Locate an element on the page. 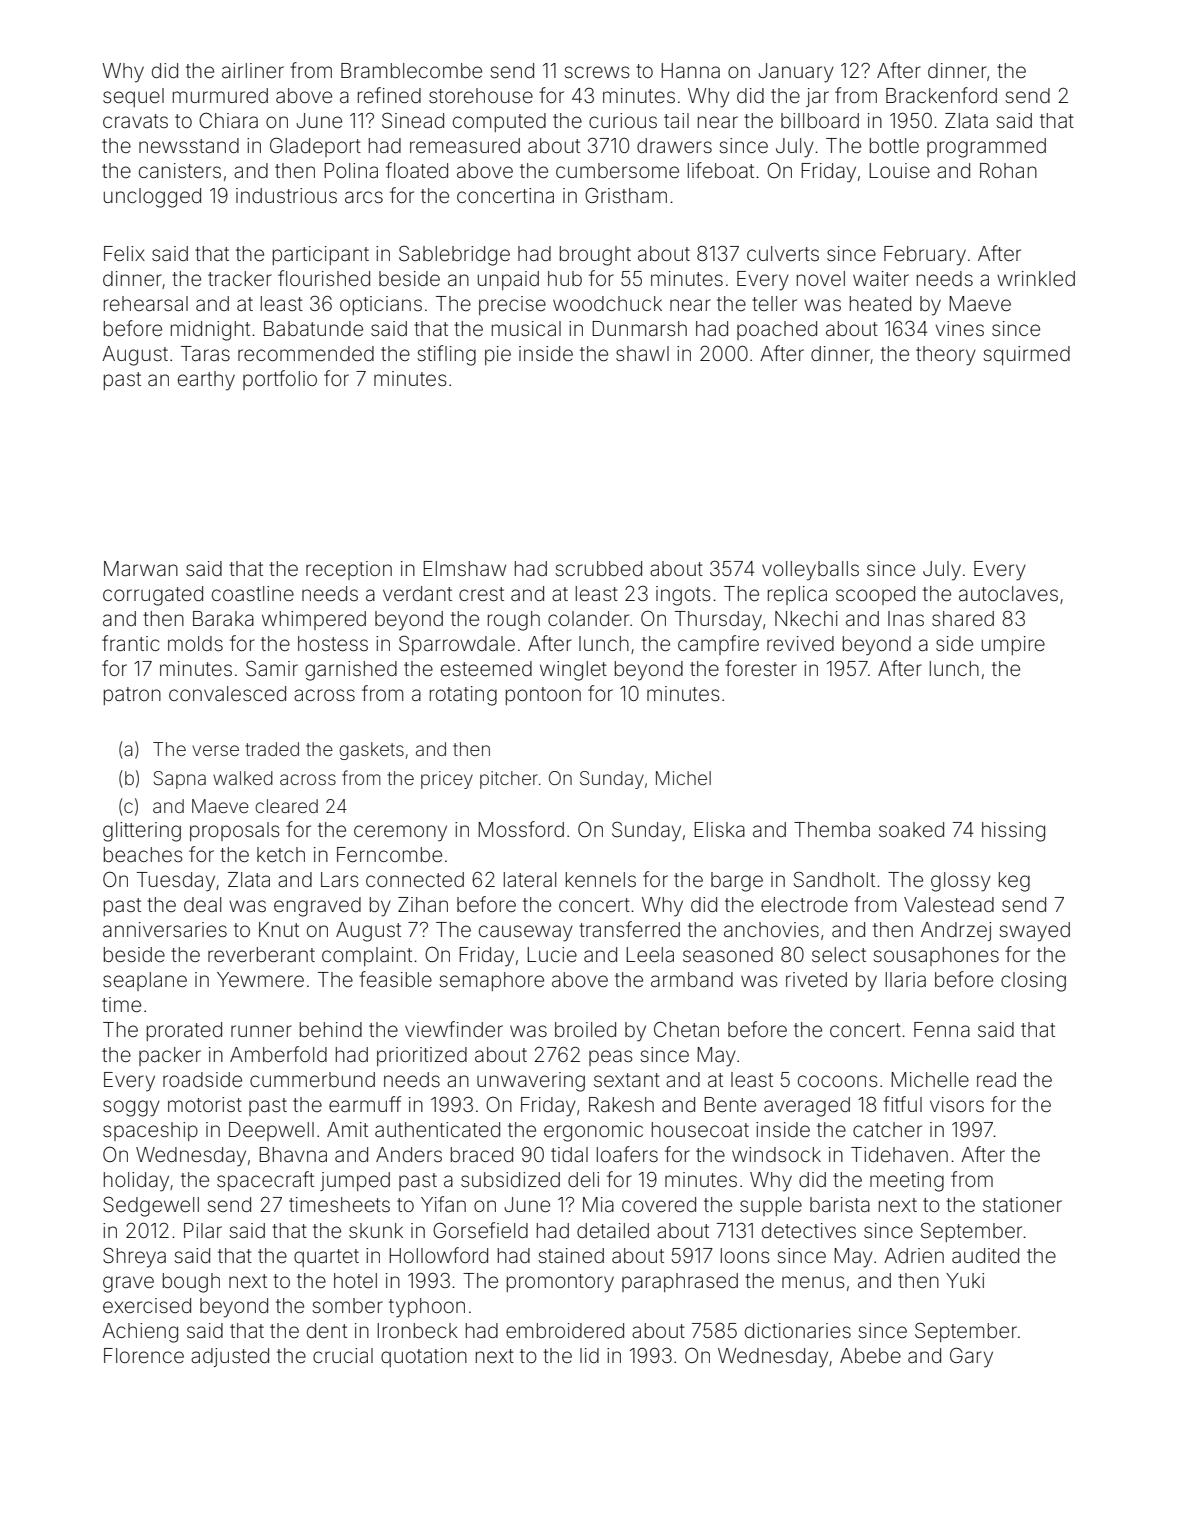 This image has height=1526, width=1179. bough is located at coordinates (191, 1283).
